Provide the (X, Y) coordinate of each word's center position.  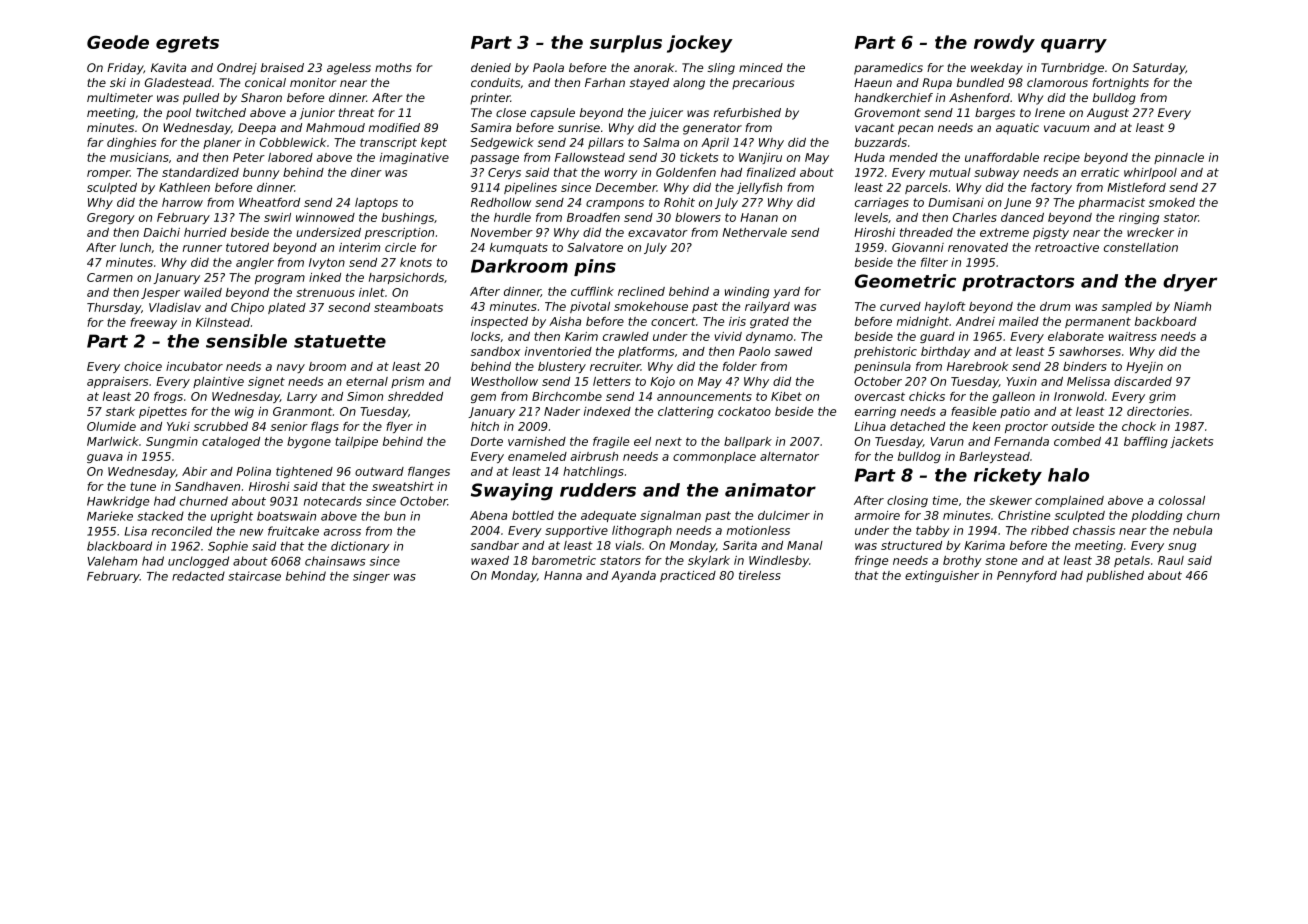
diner (366, 172)
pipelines (530, 188)
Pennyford (1027, 576)
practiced (688, 576)
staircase (254, 576)
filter (934, 262)
